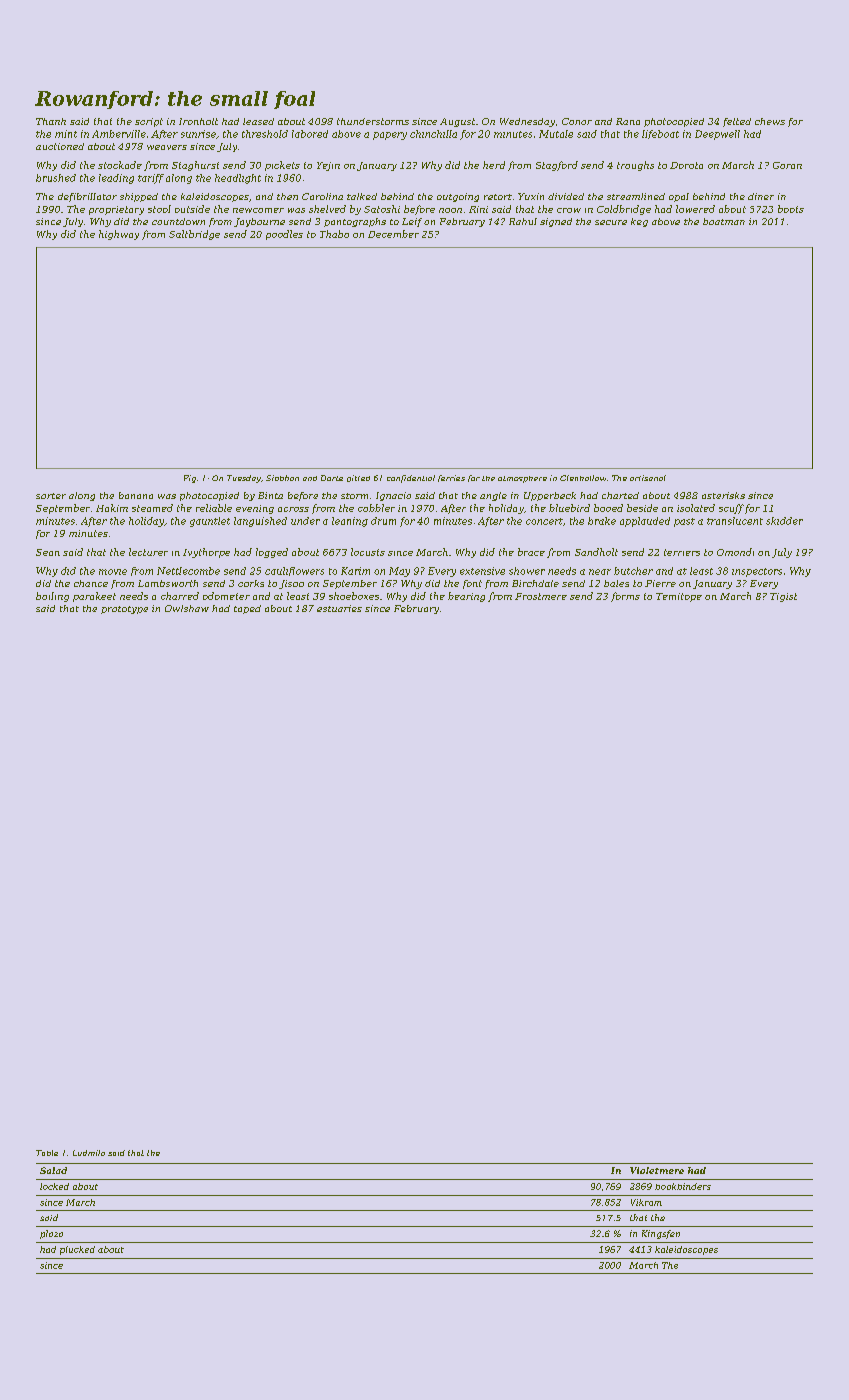 The width and height of the screenshot is (849, 1400). I want to click on bearing, so click(466, 597).
